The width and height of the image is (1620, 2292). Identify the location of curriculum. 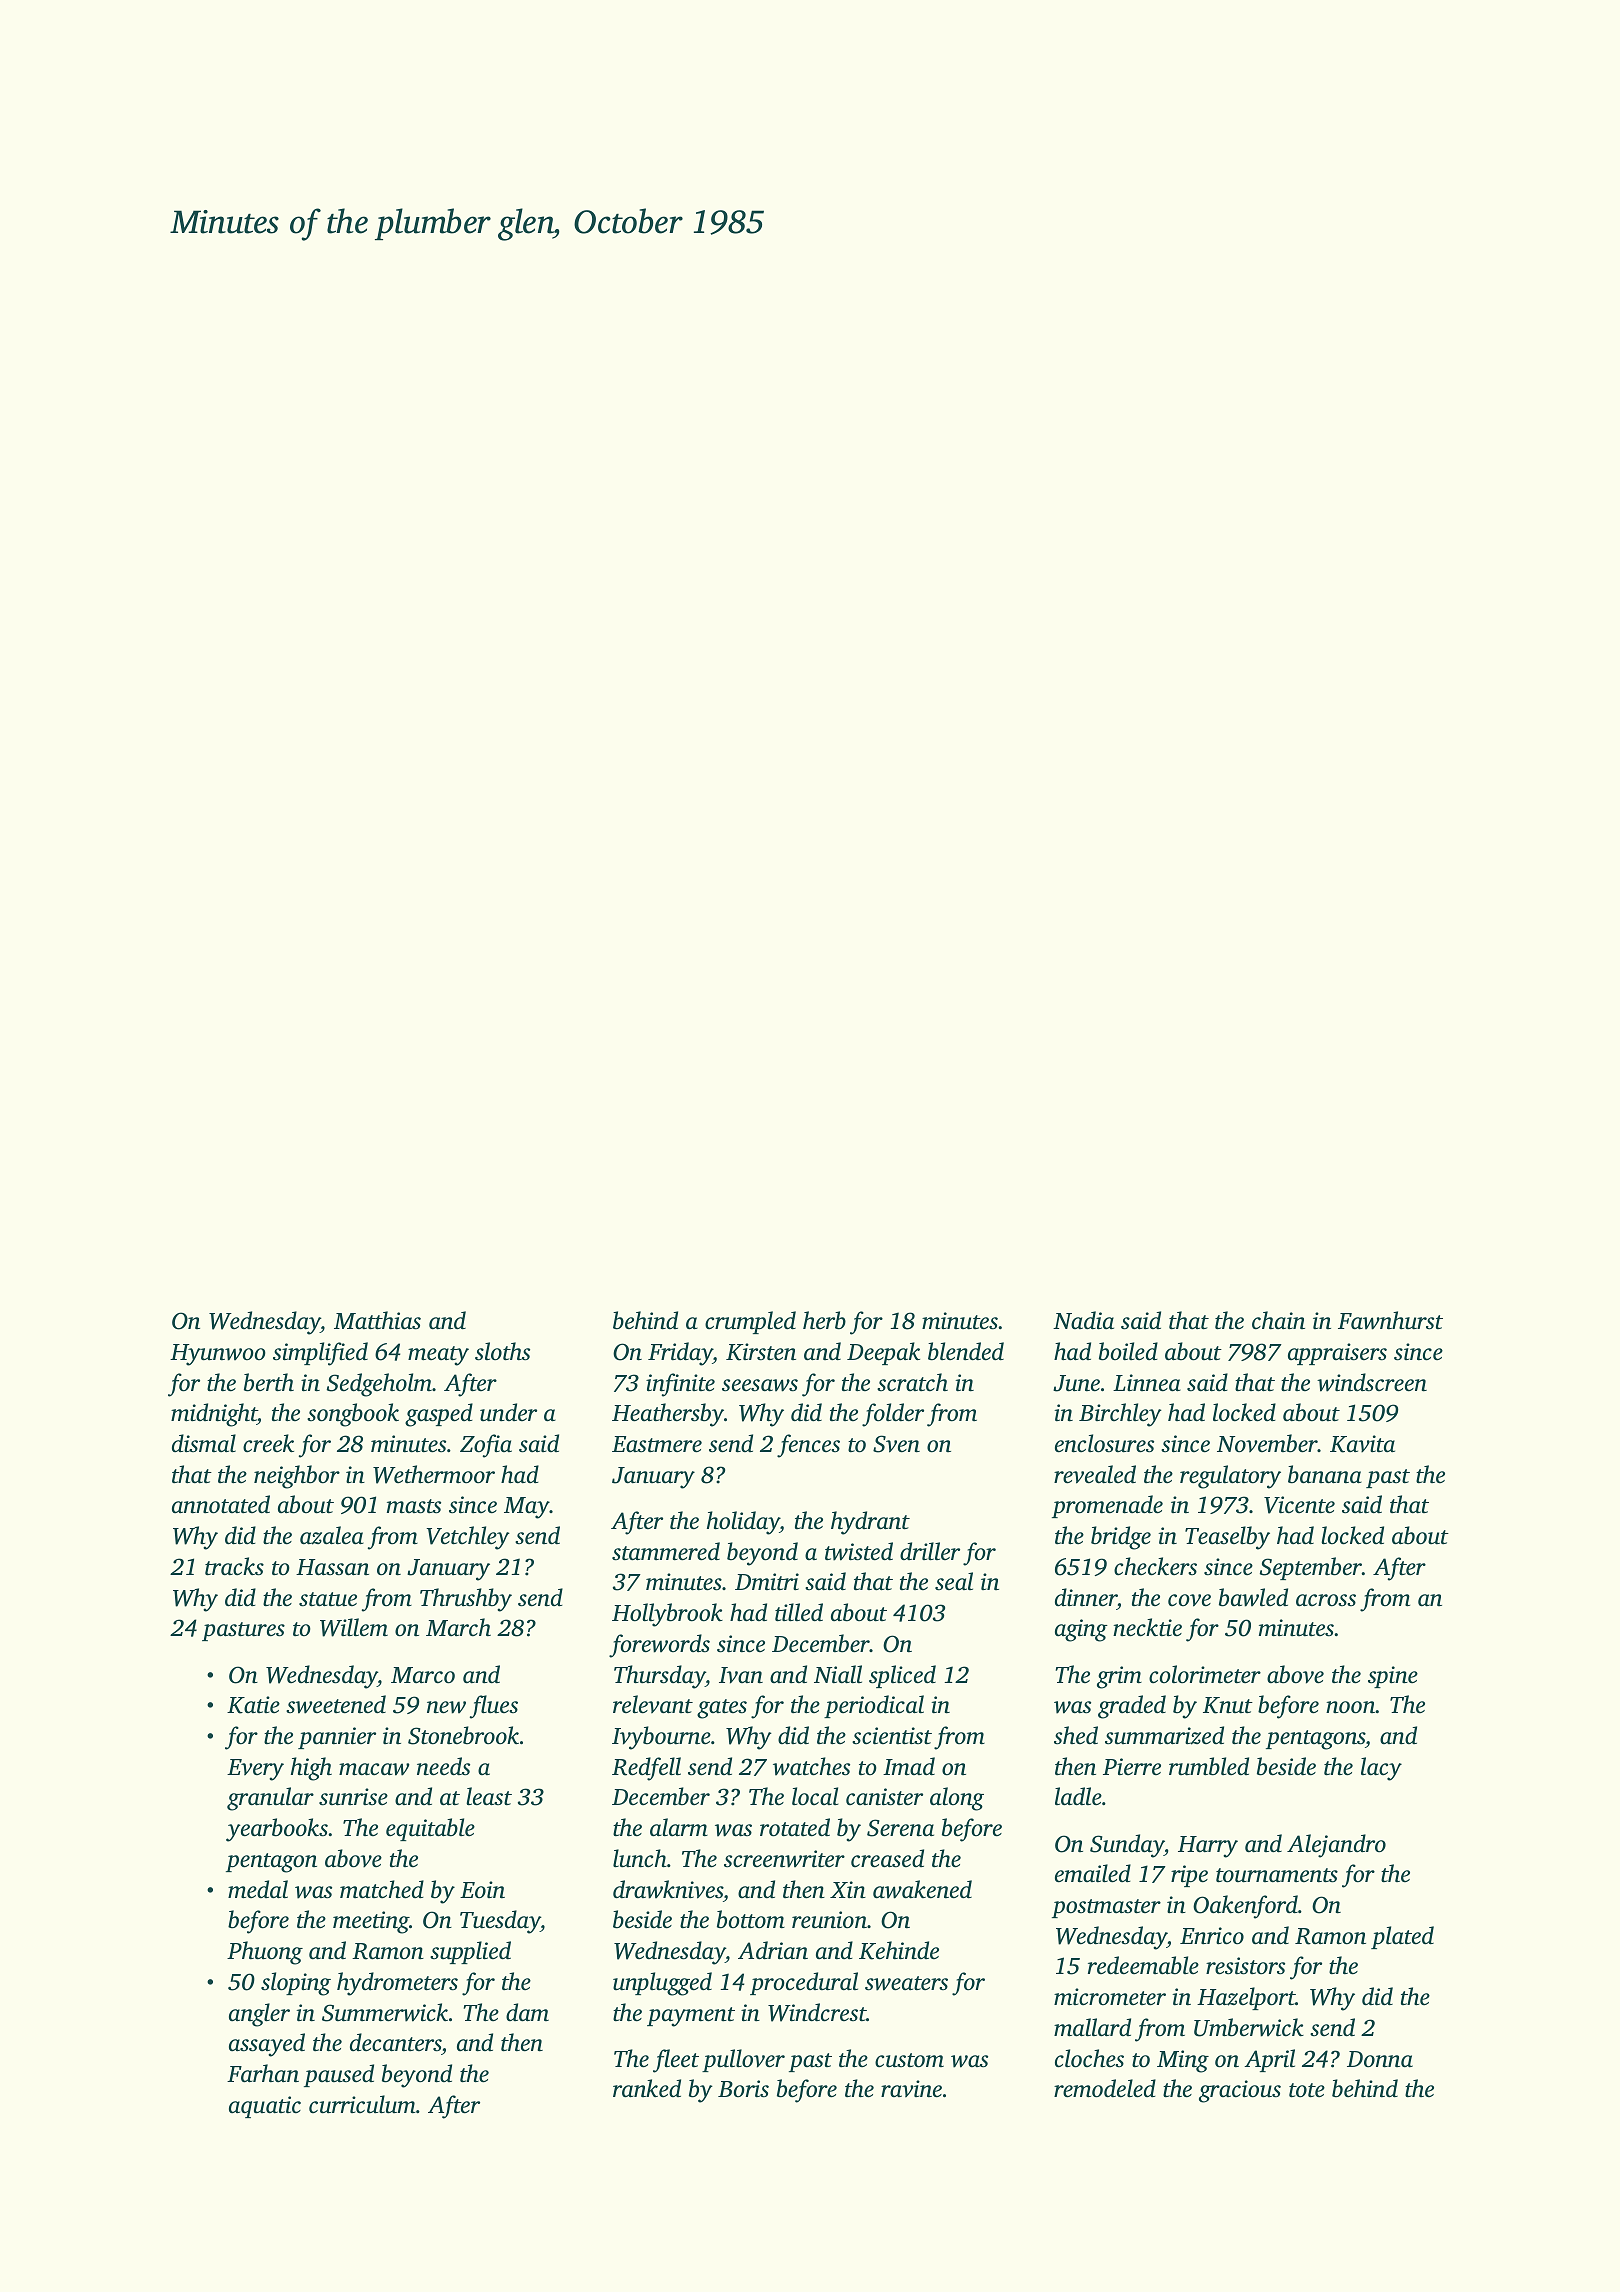
(362, 2104).
